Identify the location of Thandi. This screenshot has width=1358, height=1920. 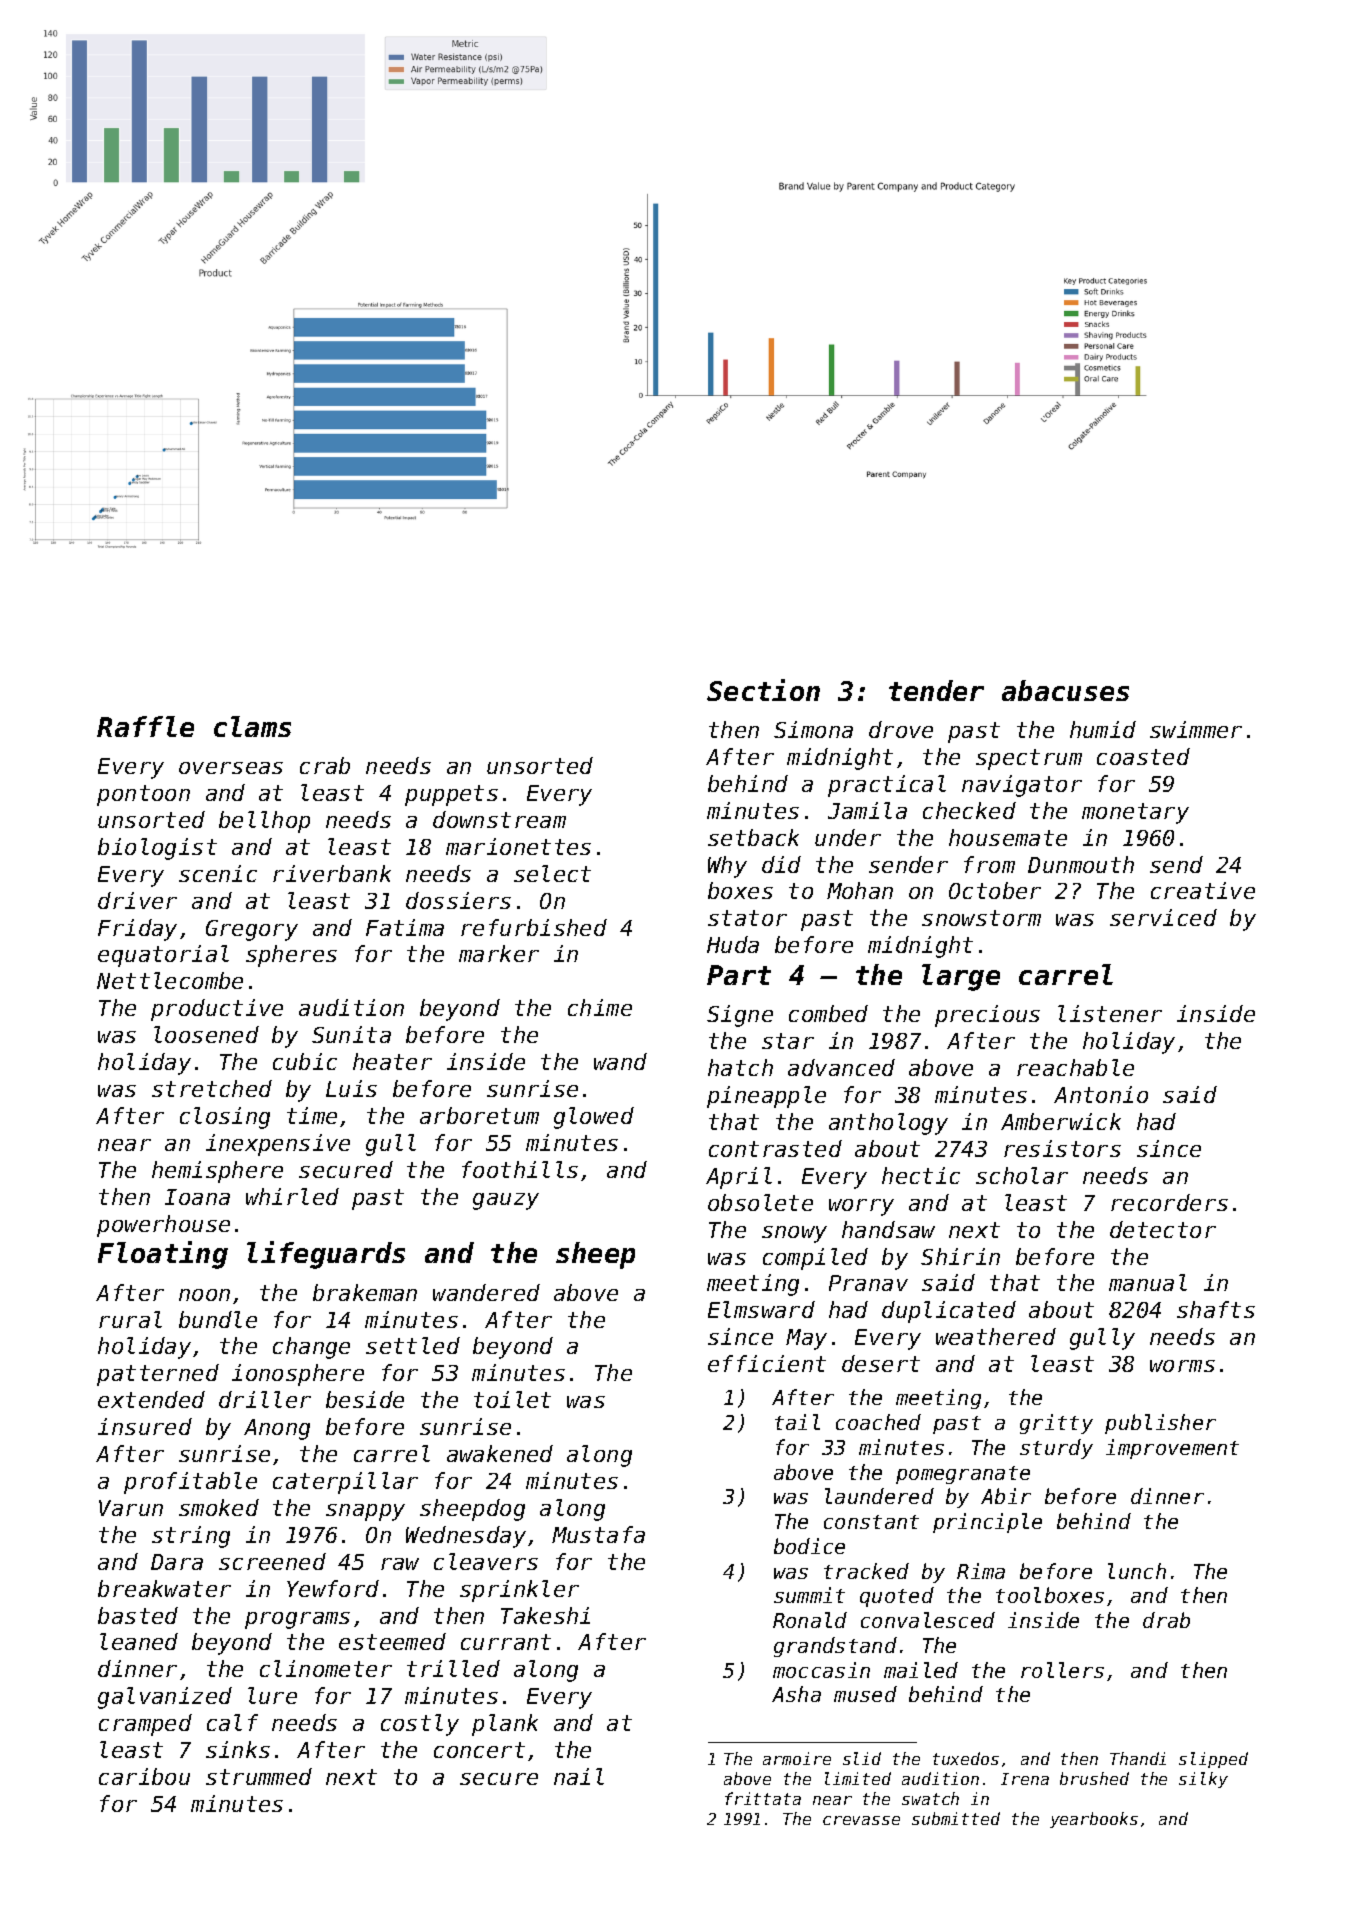
(1138, 1758).
